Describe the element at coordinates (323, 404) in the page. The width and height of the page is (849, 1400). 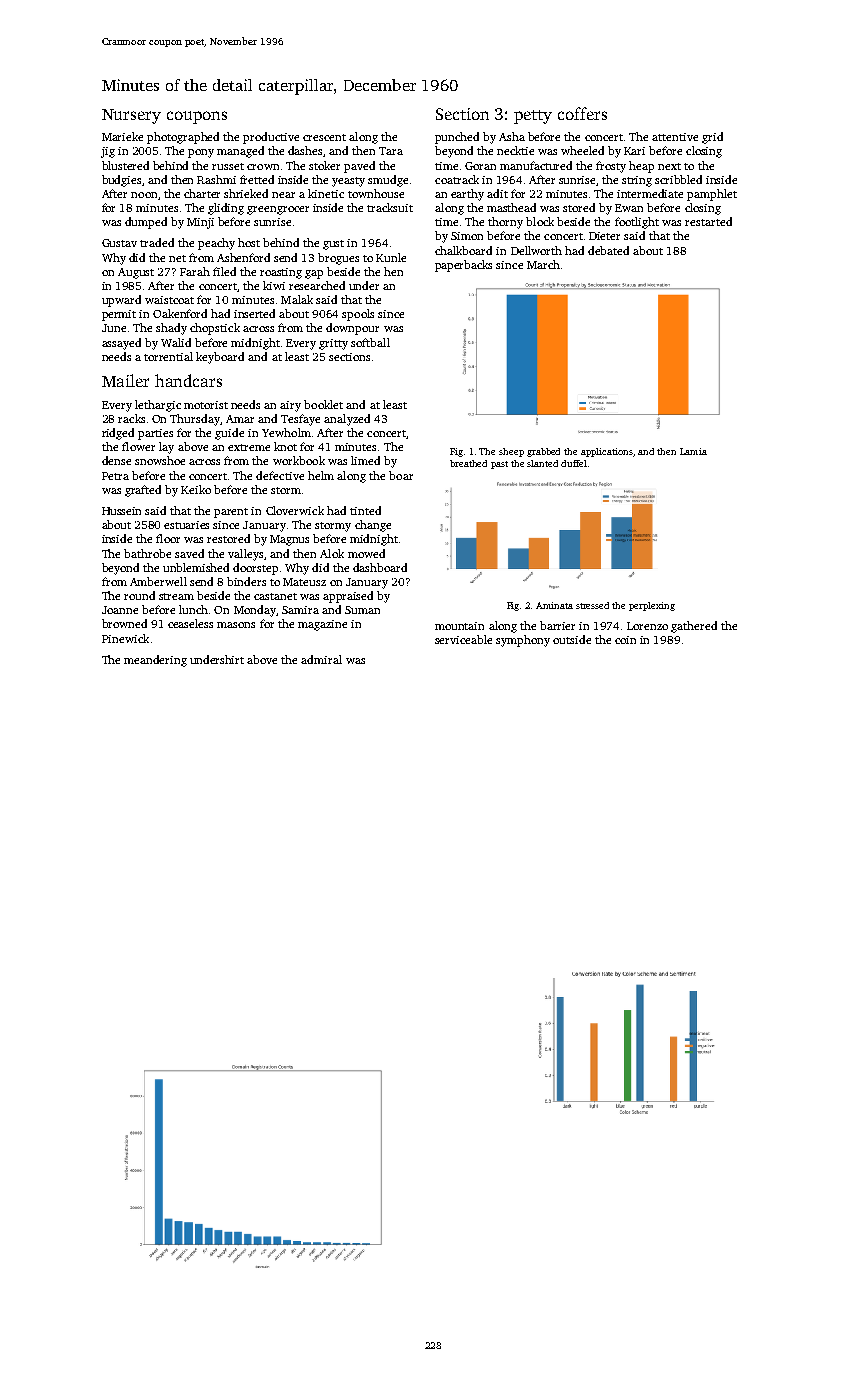
I see `booklet` at that location.
